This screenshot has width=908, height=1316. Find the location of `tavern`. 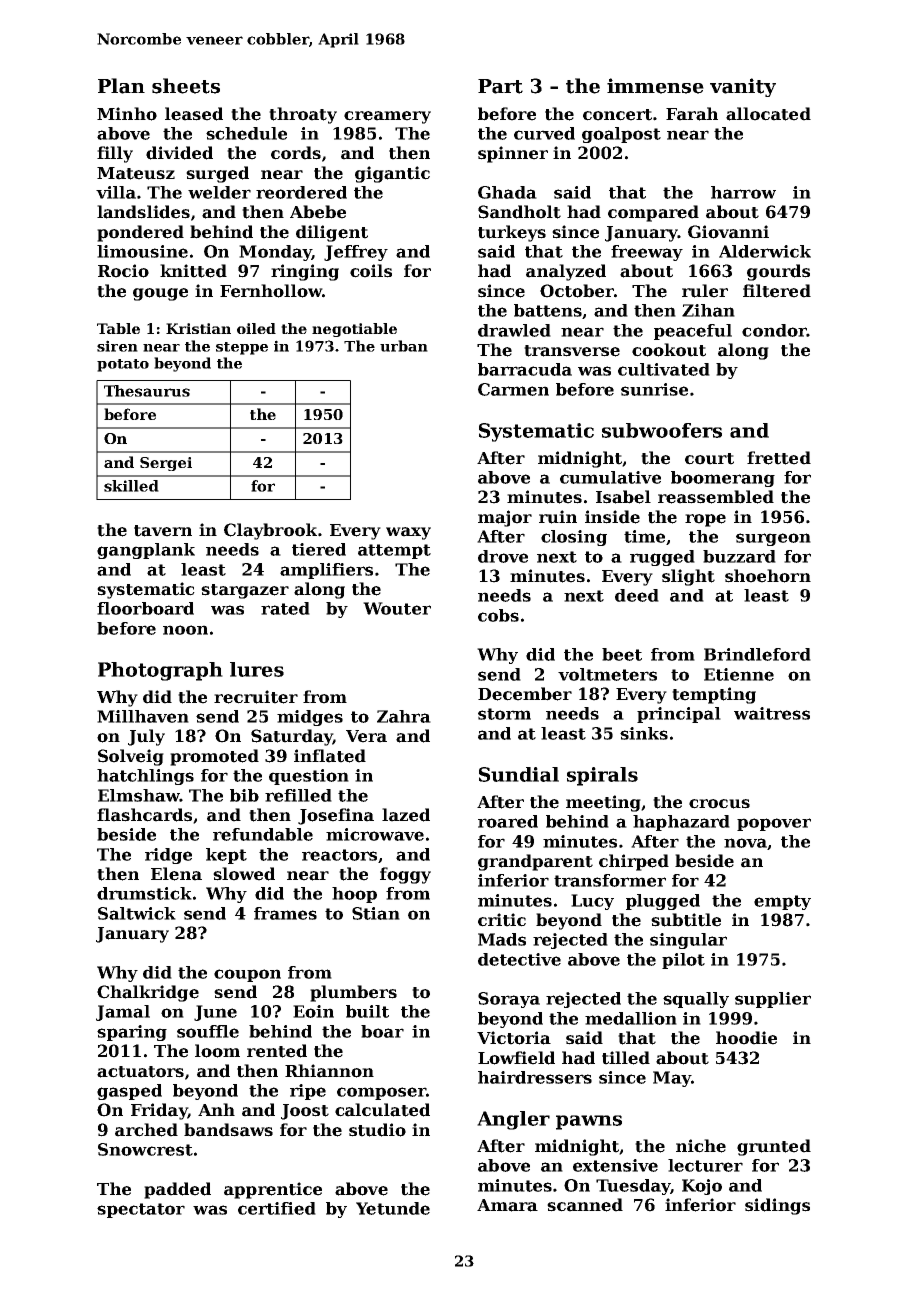

tavern is located at coordinates (163, 531).
